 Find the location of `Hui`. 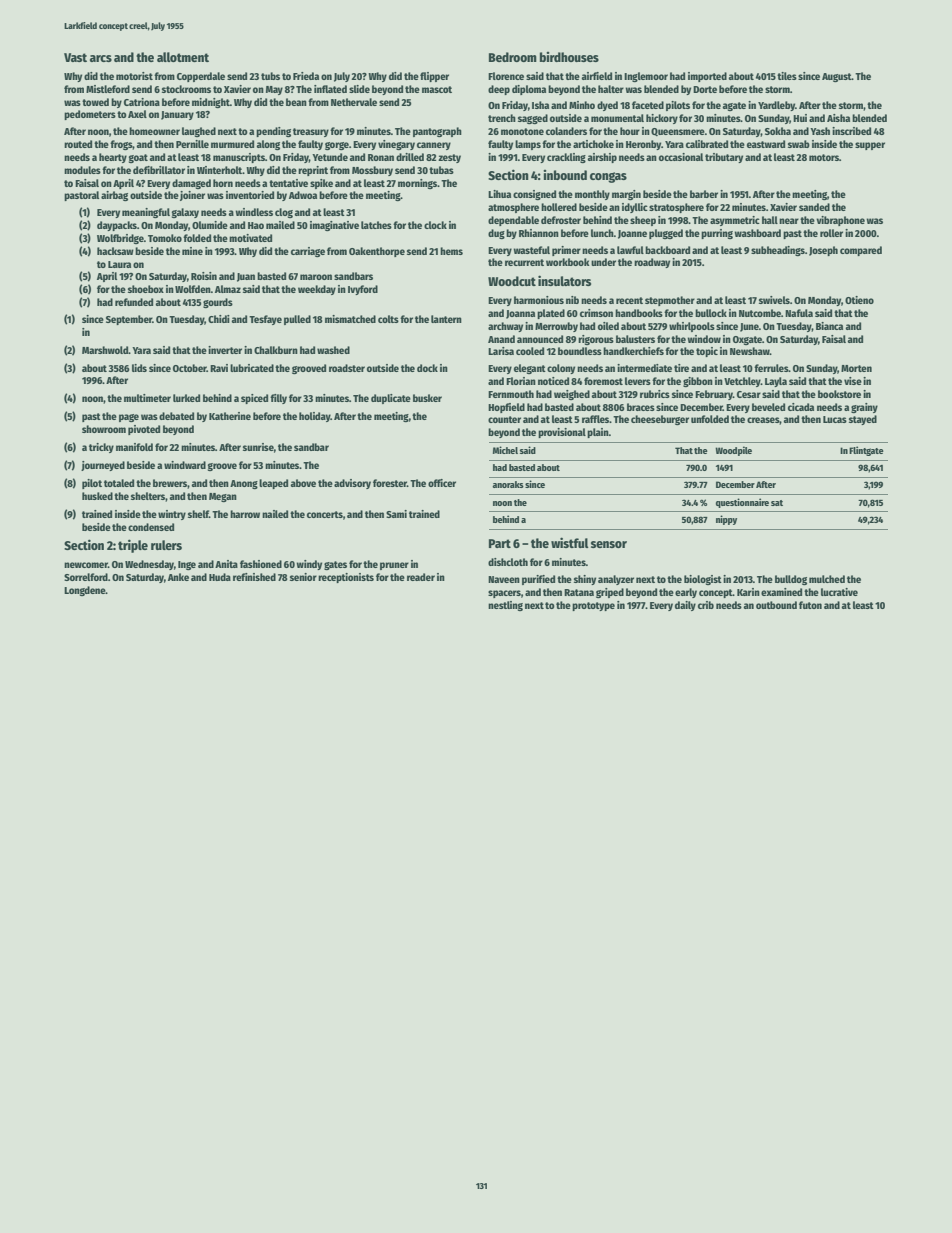

Hui is located at coordinates (800, 118).
